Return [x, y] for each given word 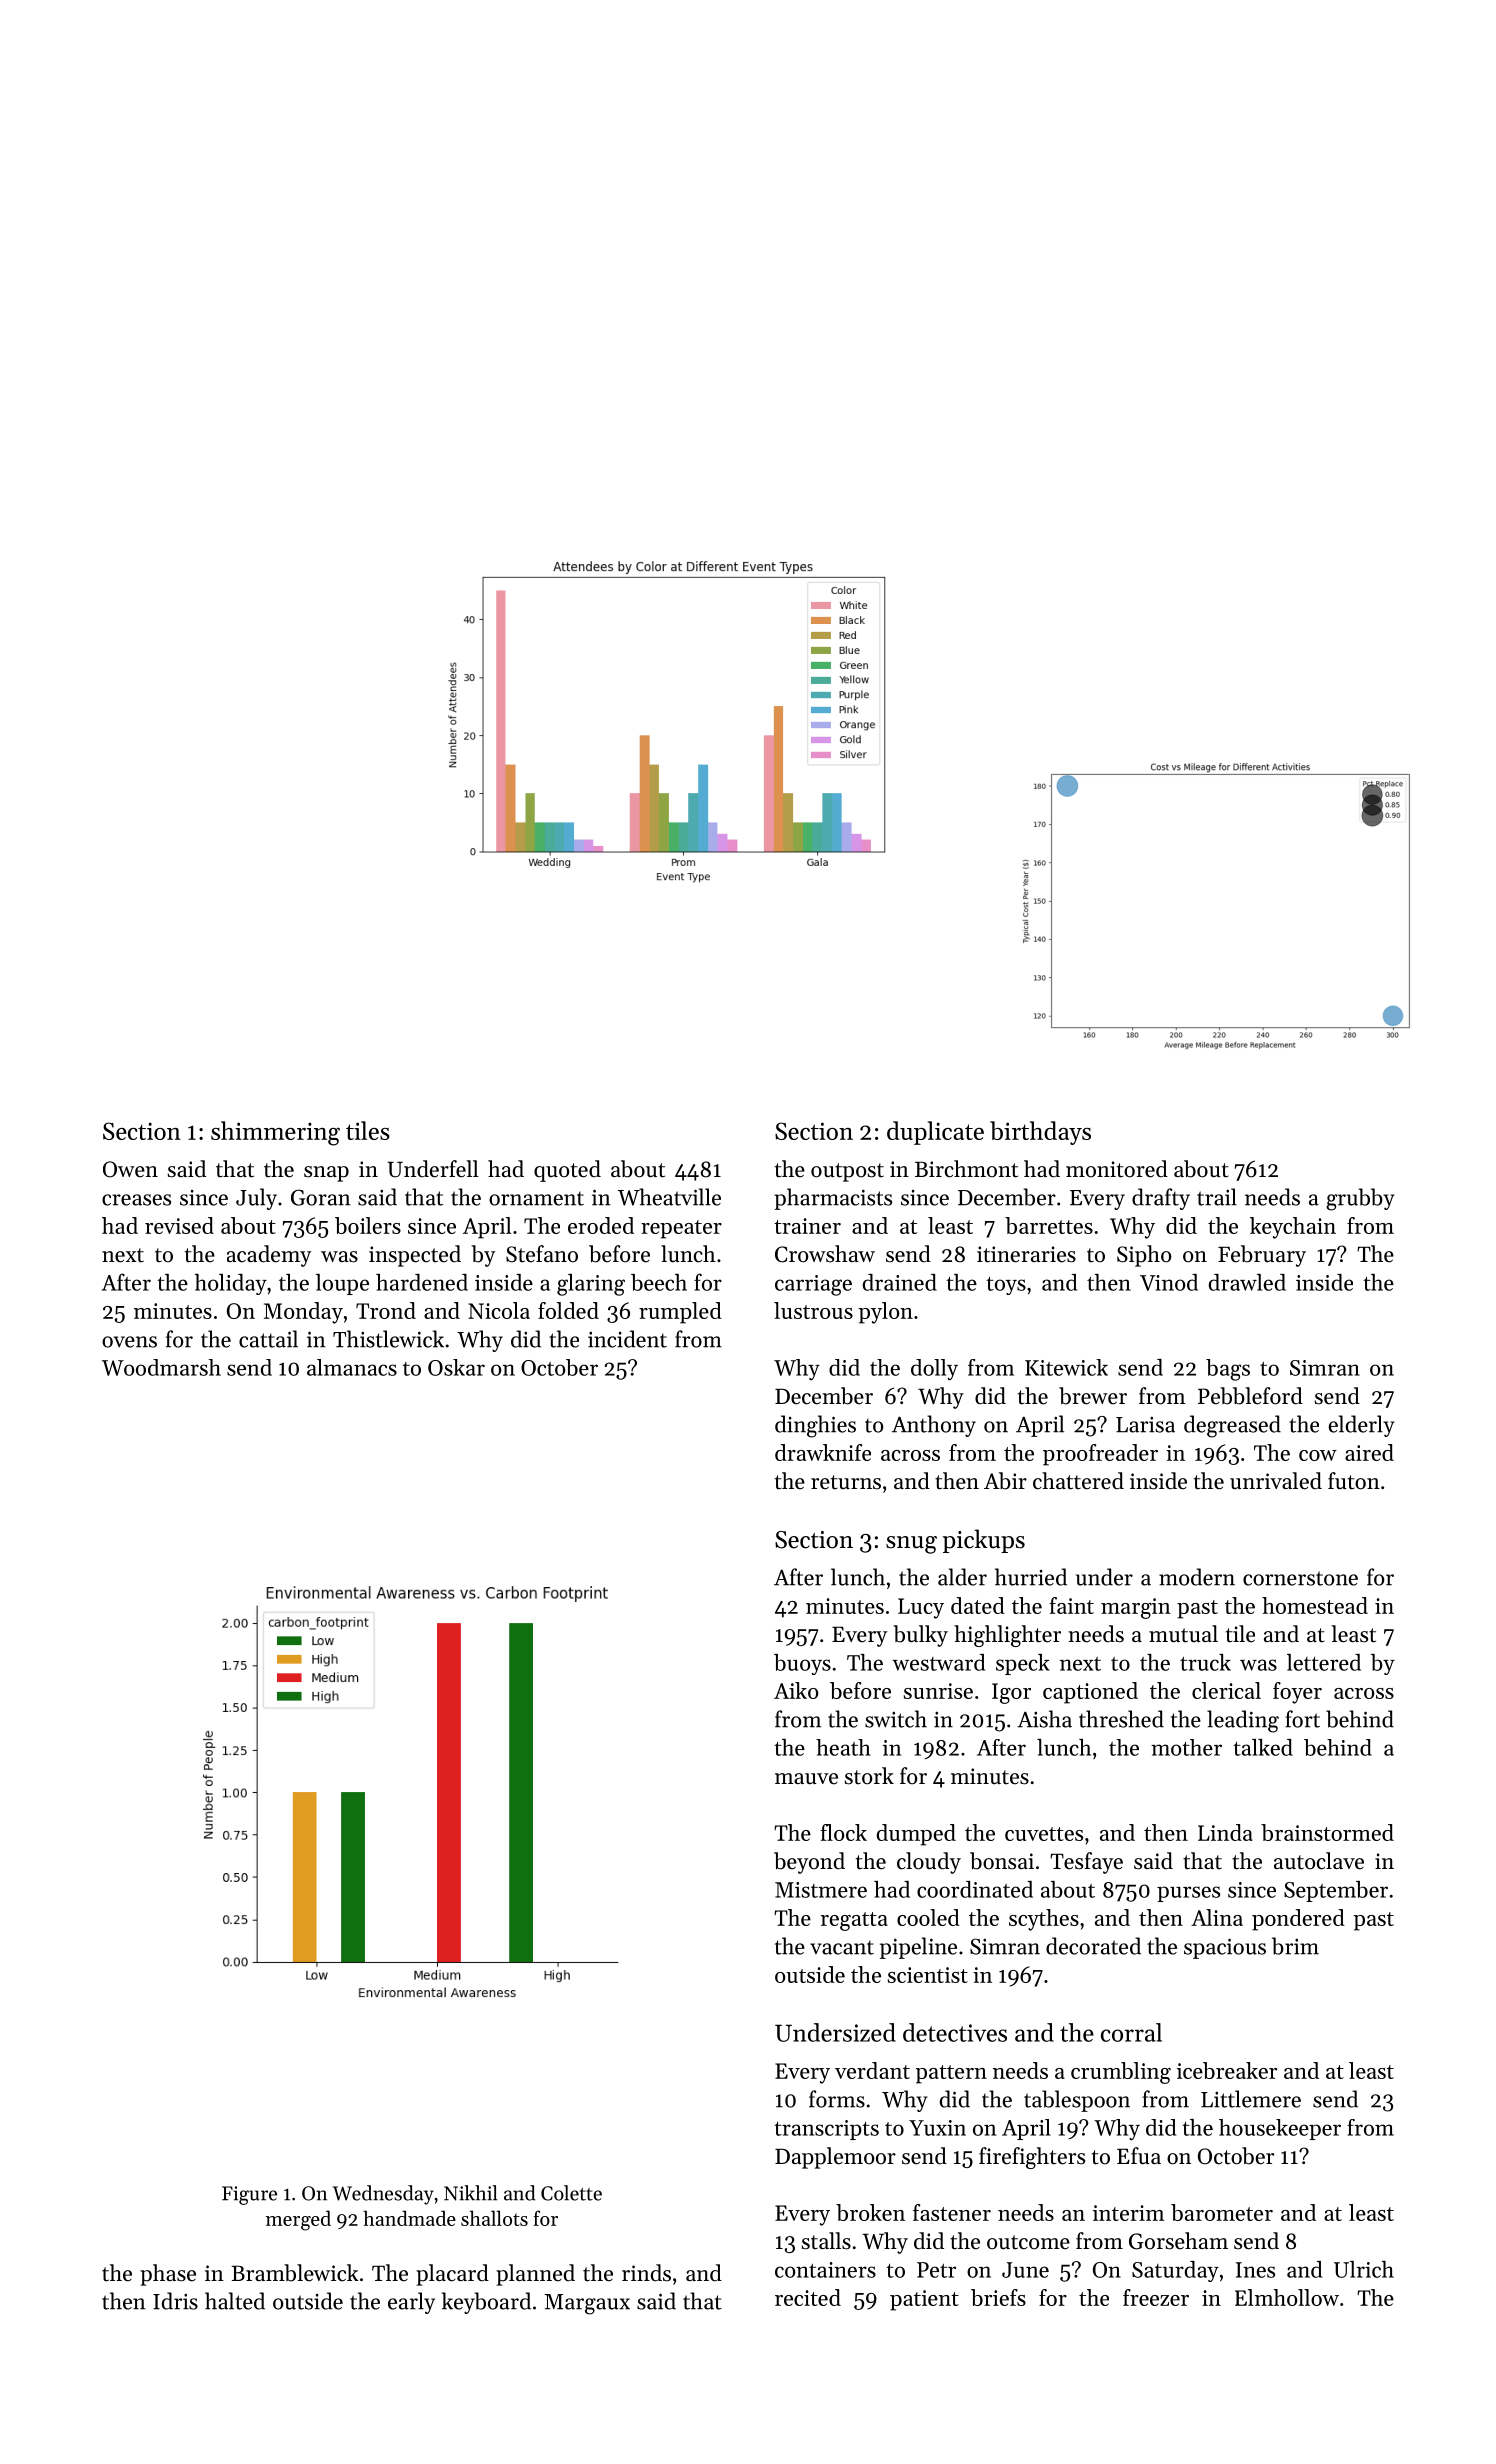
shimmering [275, 1133]
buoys [802, 1664]
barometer [1222, 2212]
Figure [249, 2195]
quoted [567, 1171]
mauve [806, 1779]
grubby [1360, 1199]
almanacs [352, 1367]
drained [900, 1282]
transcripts [826, 2130]
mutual [1183, 1634]
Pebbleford [1250, 1396]
